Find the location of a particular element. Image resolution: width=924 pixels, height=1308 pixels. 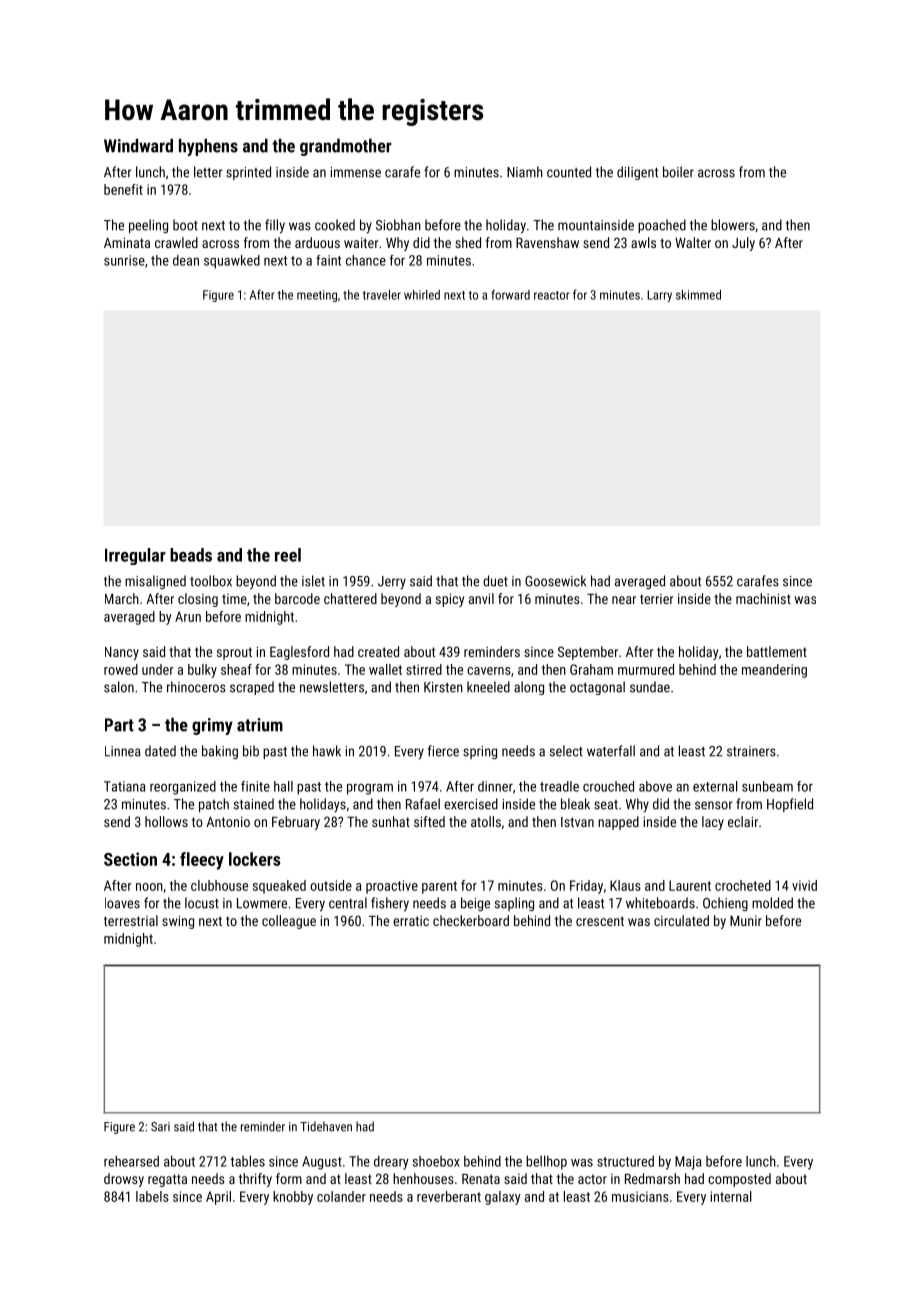

April is located at coordinates (218, 1198).
